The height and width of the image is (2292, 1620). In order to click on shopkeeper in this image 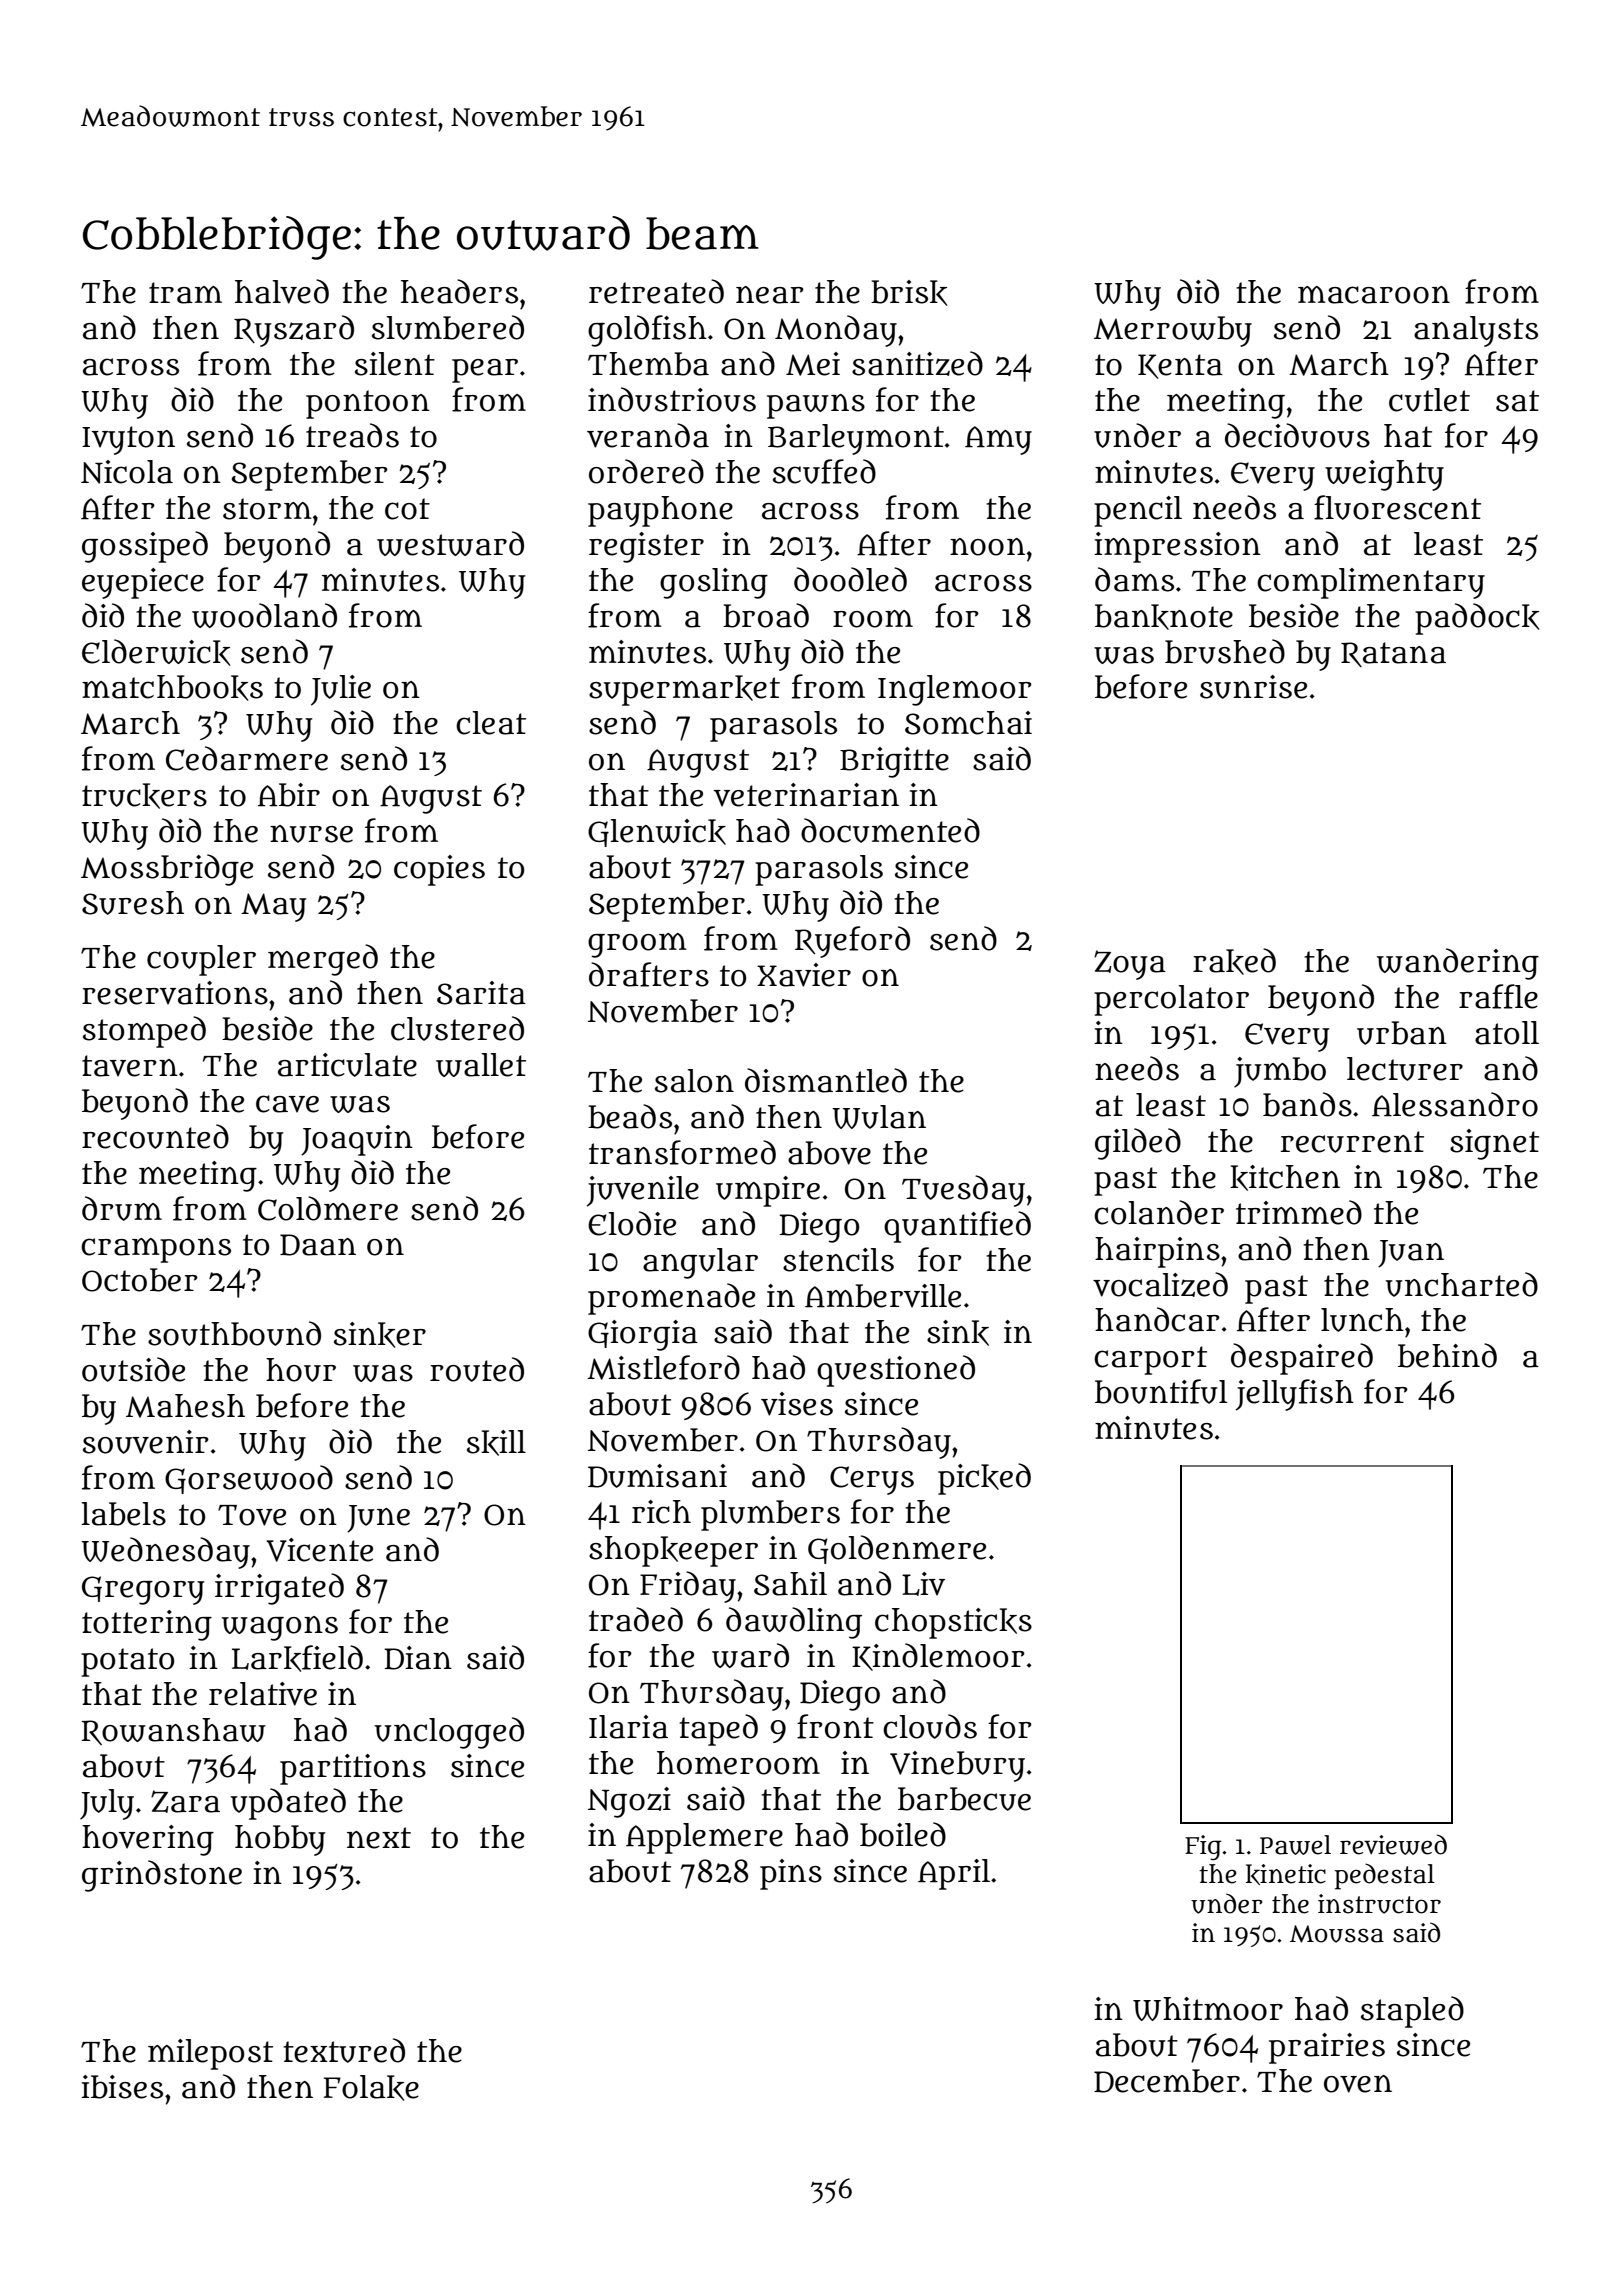, I will do `click(673, 1551)`.
